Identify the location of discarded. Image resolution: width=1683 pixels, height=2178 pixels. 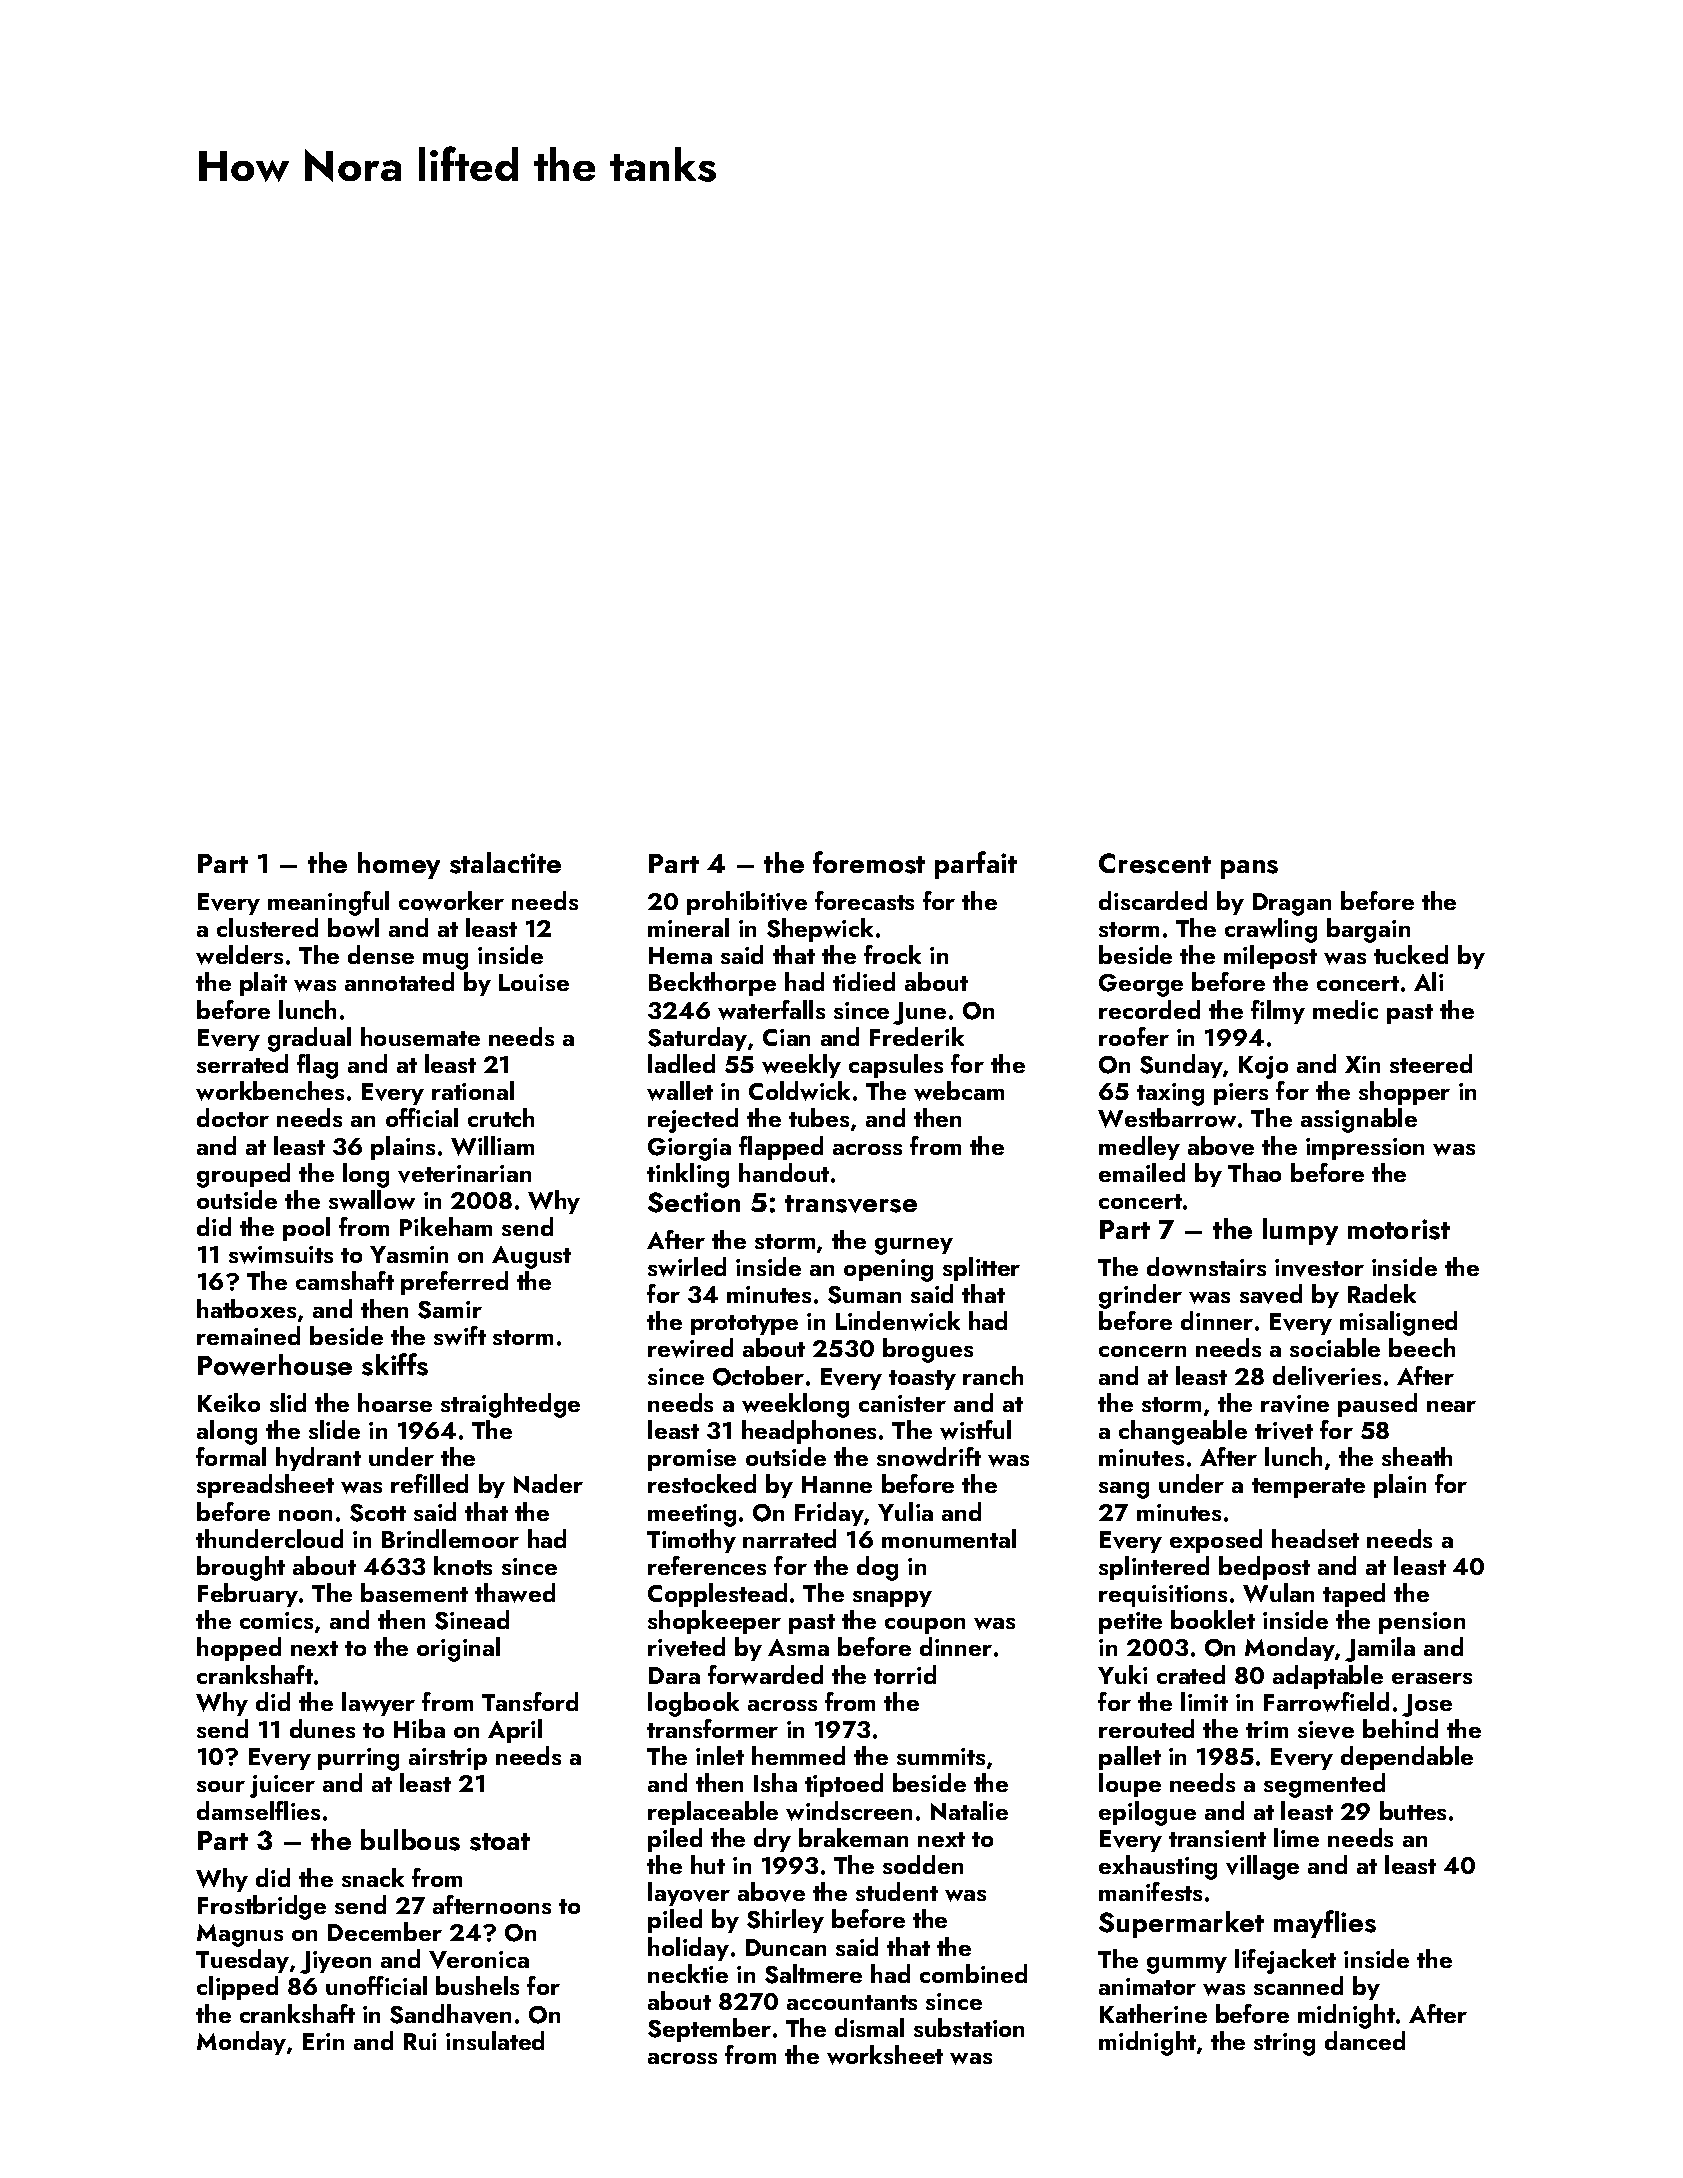
(1153, 900).
